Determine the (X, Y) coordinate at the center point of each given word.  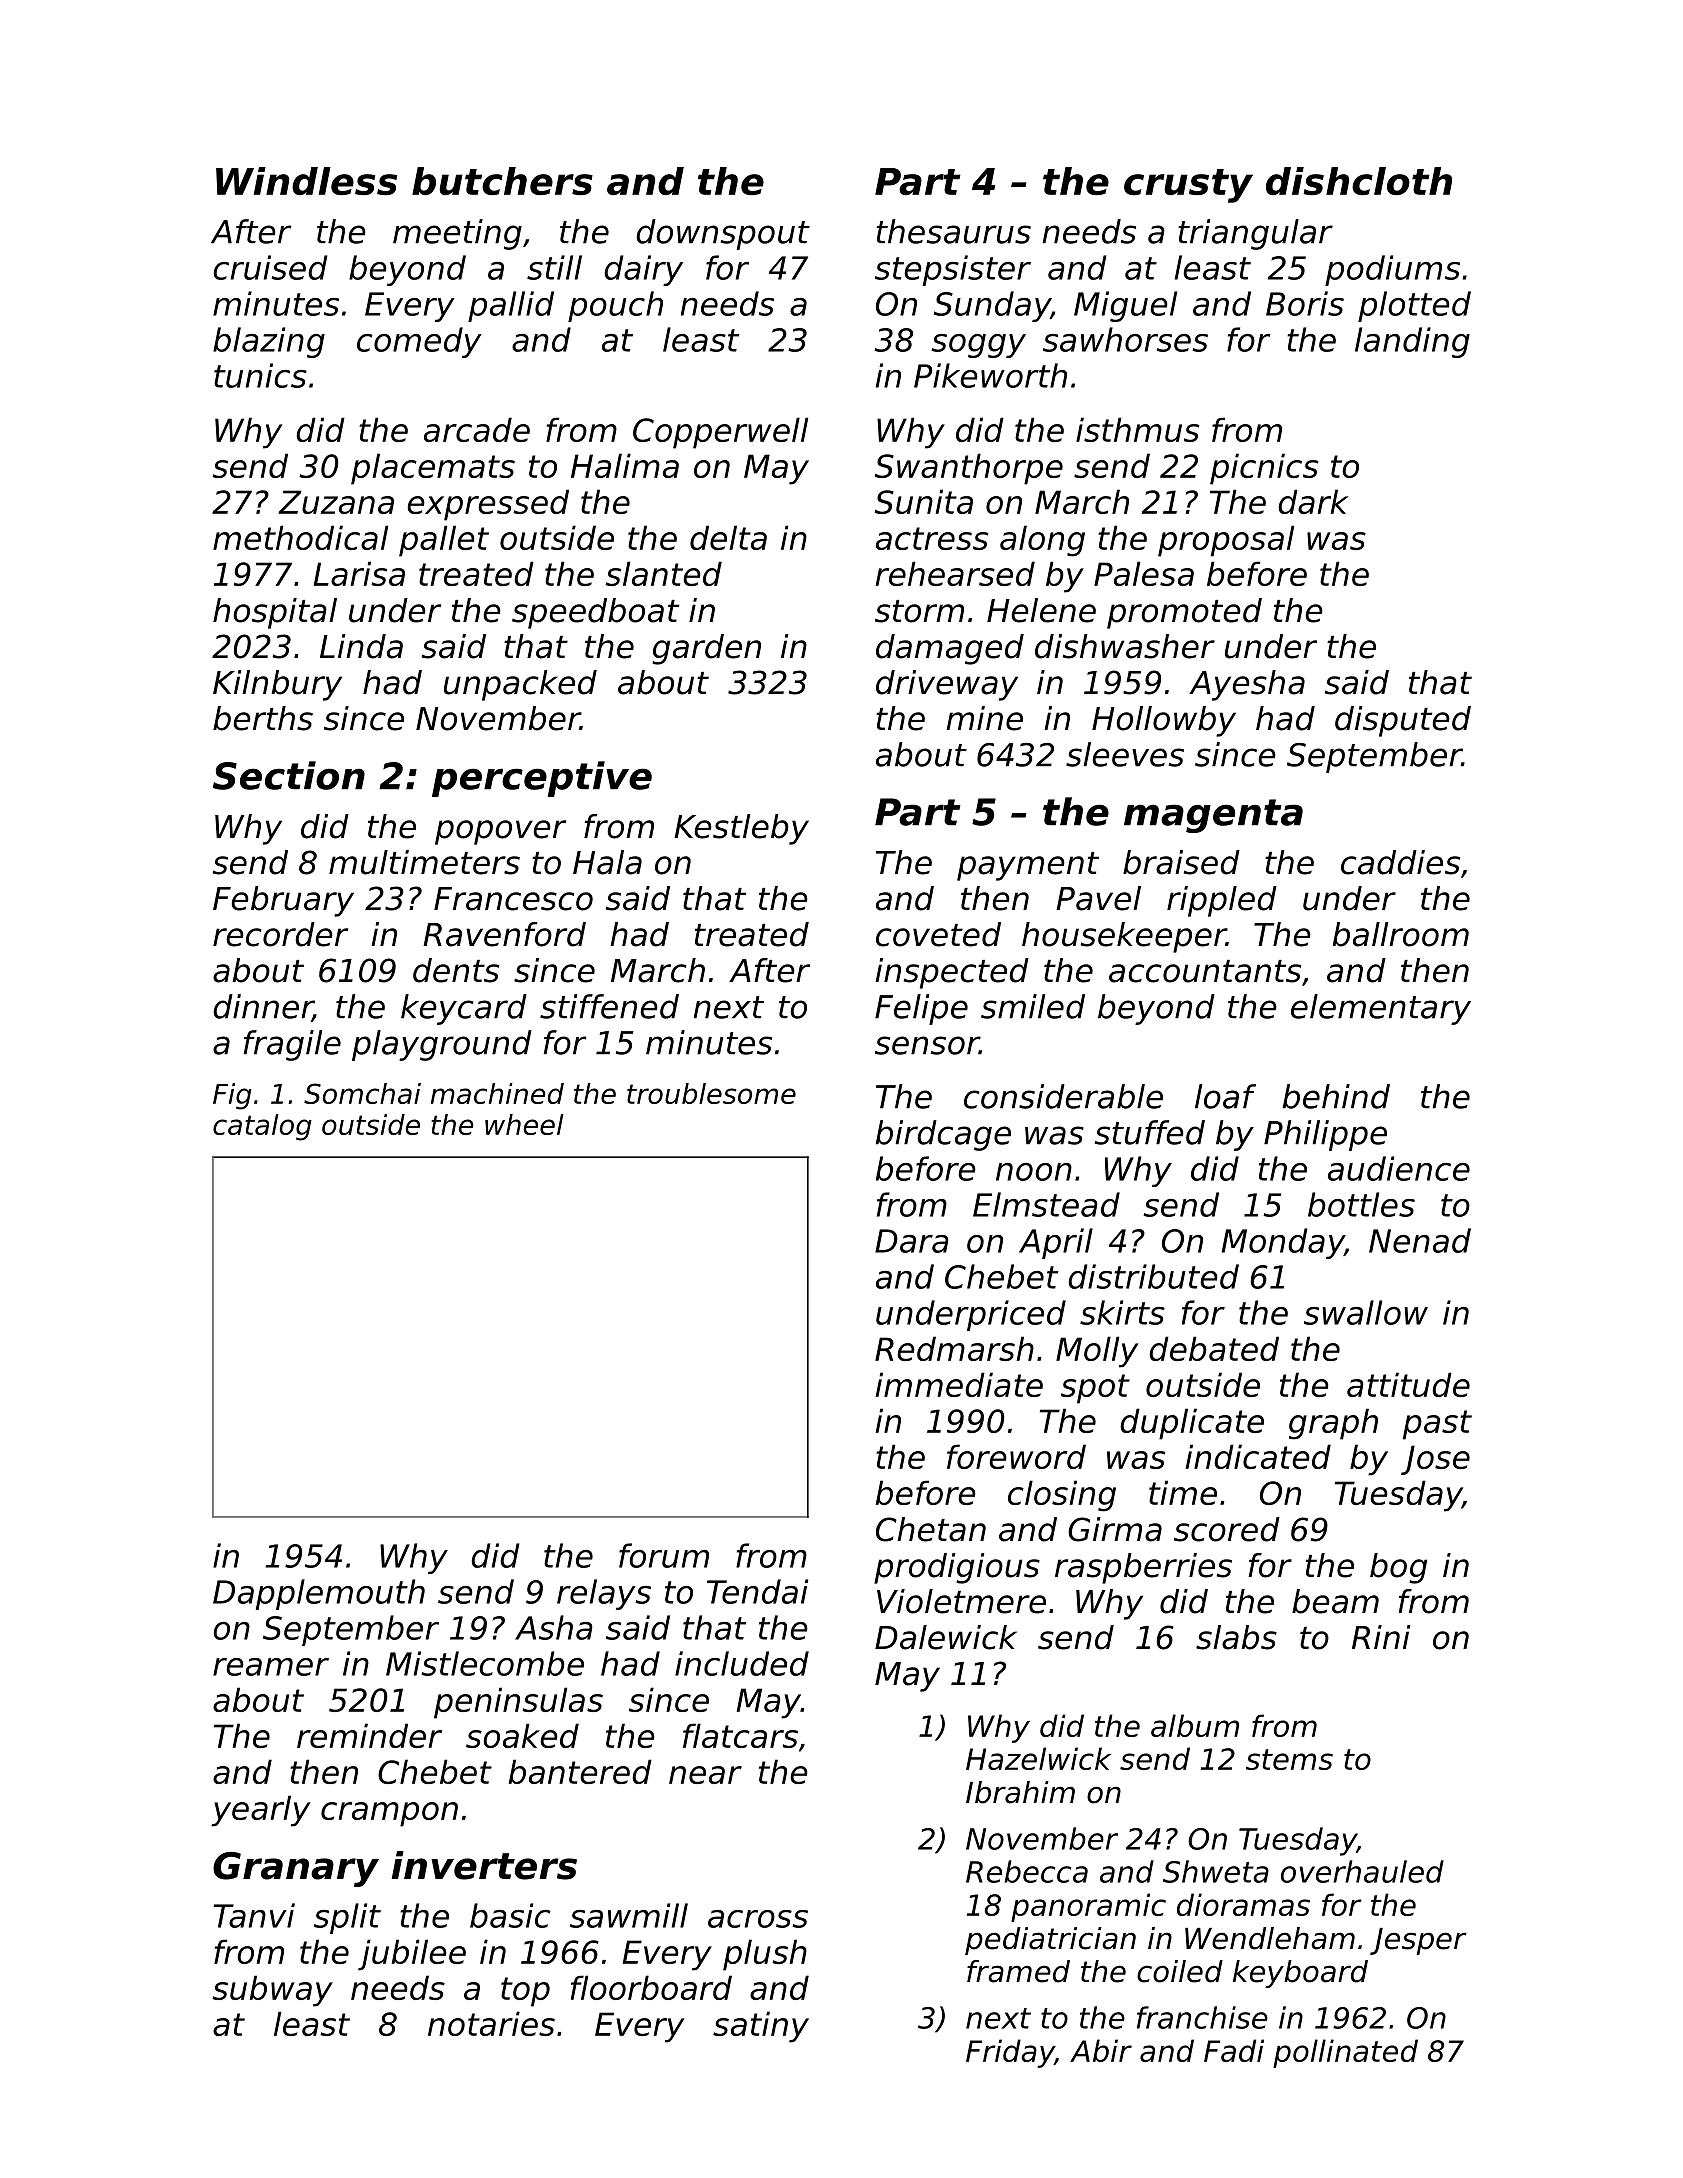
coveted (938, 934)
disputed (1403, 721)
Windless (306, 181)
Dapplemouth (319, 1594)
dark (1313, 501)
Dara (912, 1241)
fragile (292, 1045)
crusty (1188, 186)
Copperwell (720, 433)
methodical (300, 537)
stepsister (953, 270)
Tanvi (254, 1915)
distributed (1153, 1276)
